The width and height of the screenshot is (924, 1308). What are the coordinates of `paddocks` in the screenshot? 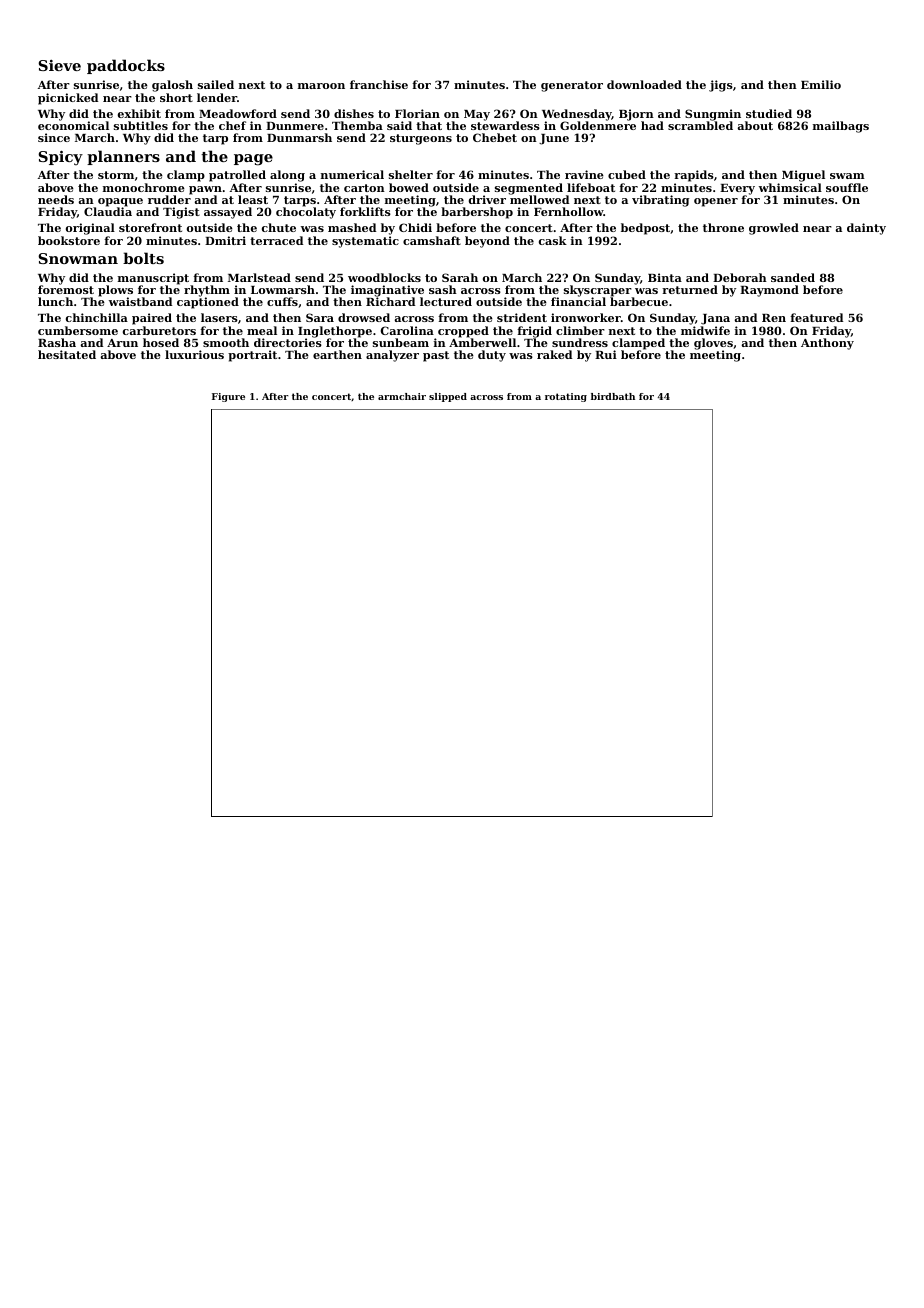 It's located at (126, 66).
